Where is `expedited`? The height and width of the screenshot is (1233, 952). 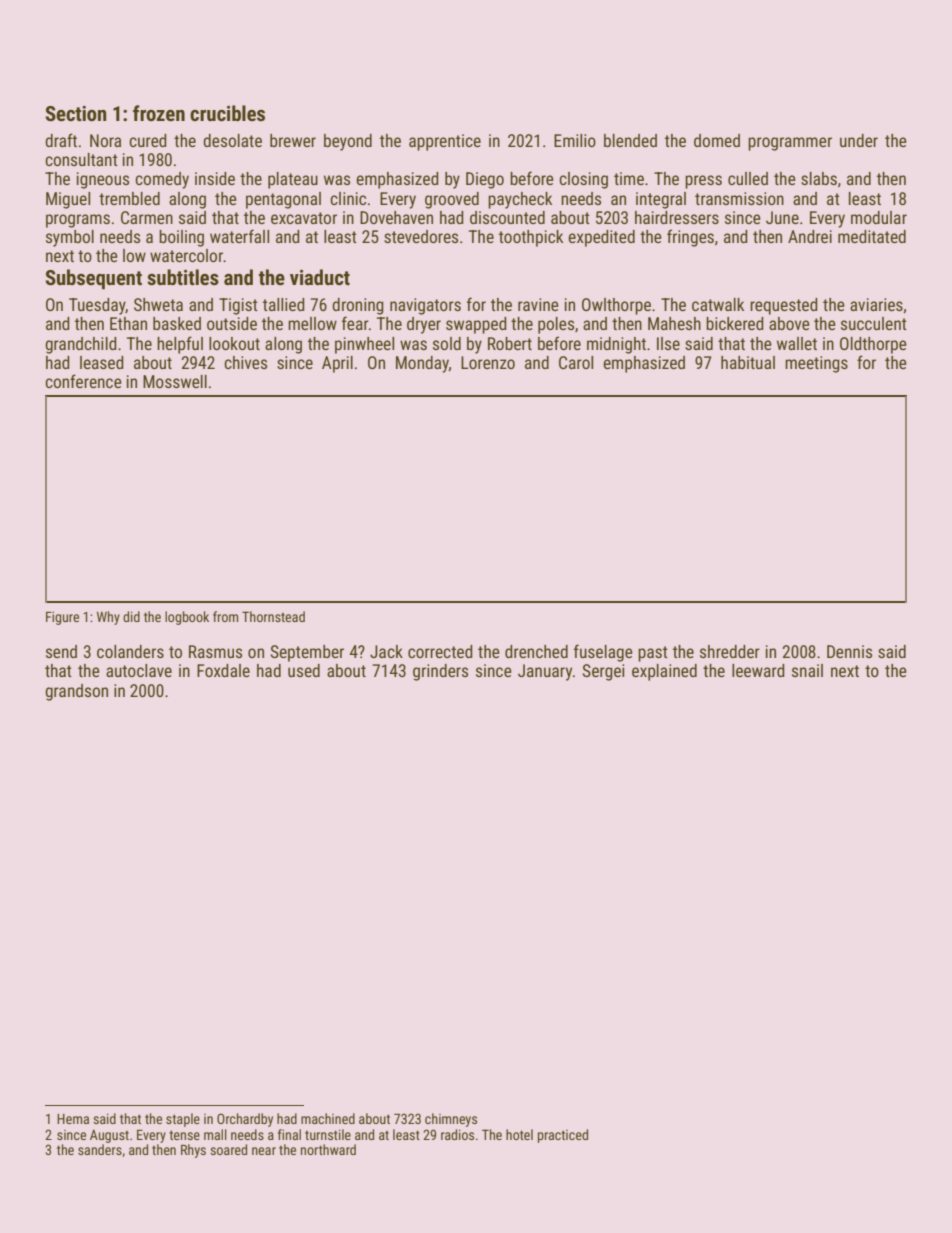 expedited is located at coordinates (601, 238).
